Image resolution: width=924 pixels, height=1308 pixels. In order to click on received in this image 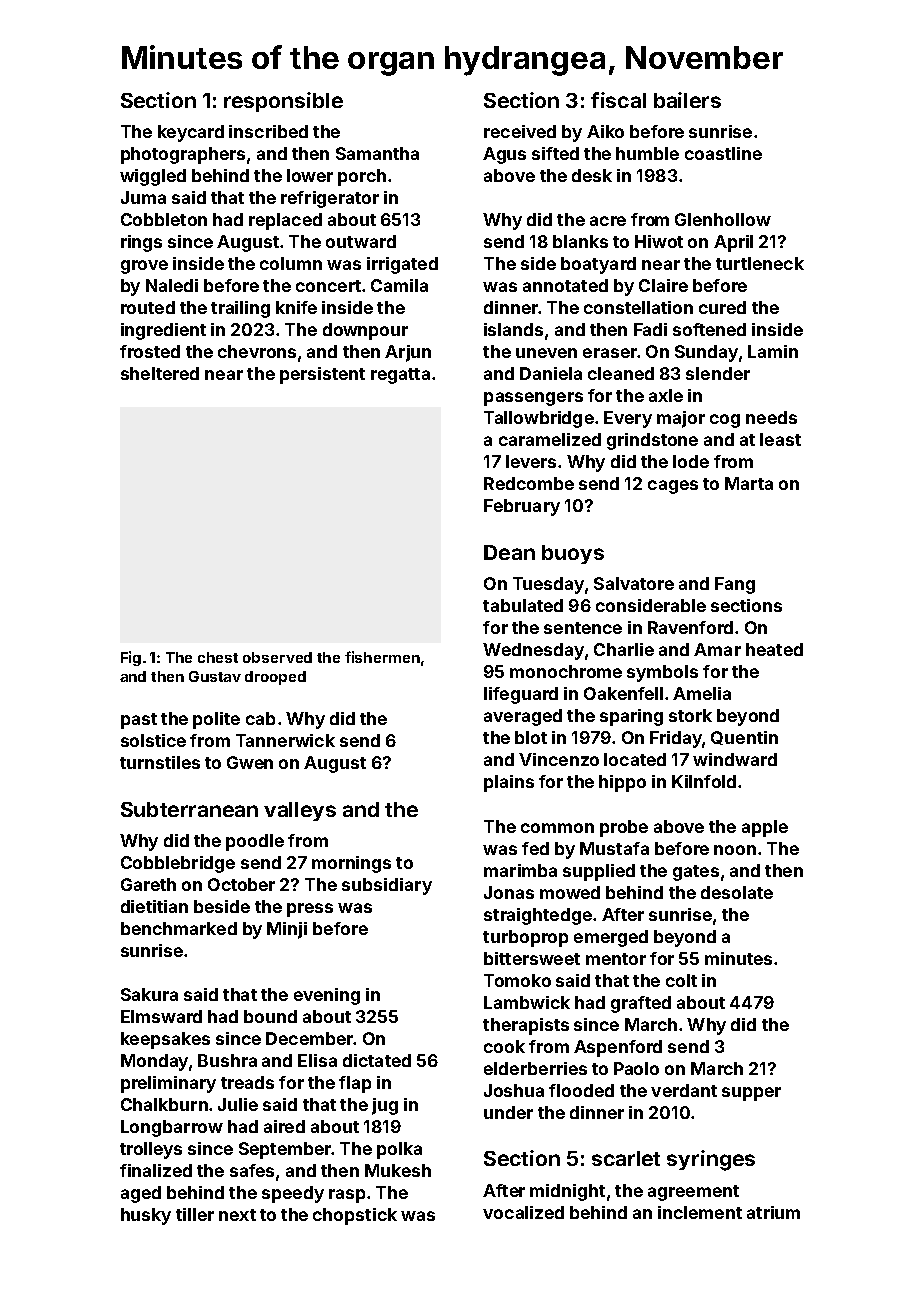, I will do `click(520, 131)`.
